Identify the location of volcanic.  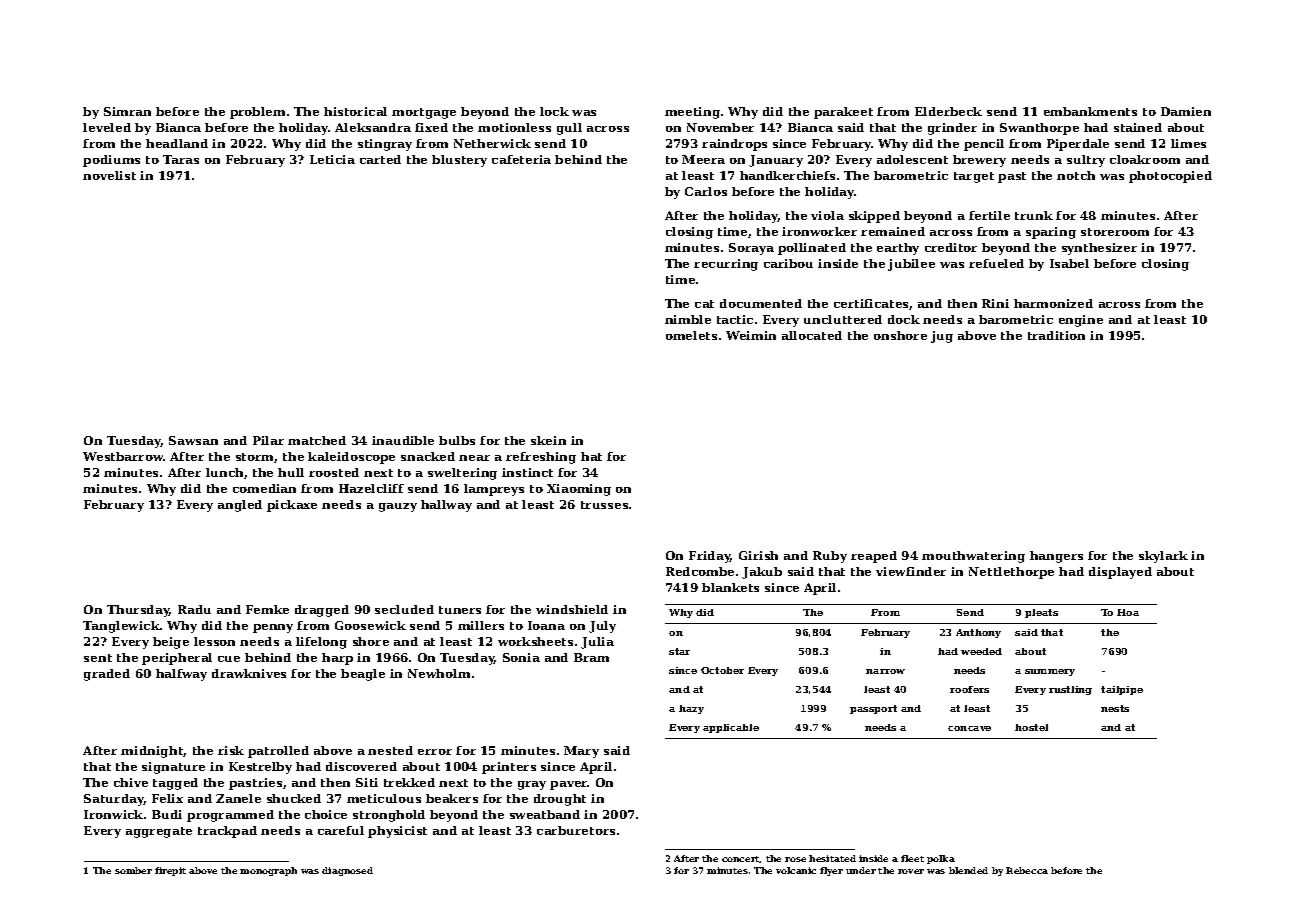
(796, 870).
